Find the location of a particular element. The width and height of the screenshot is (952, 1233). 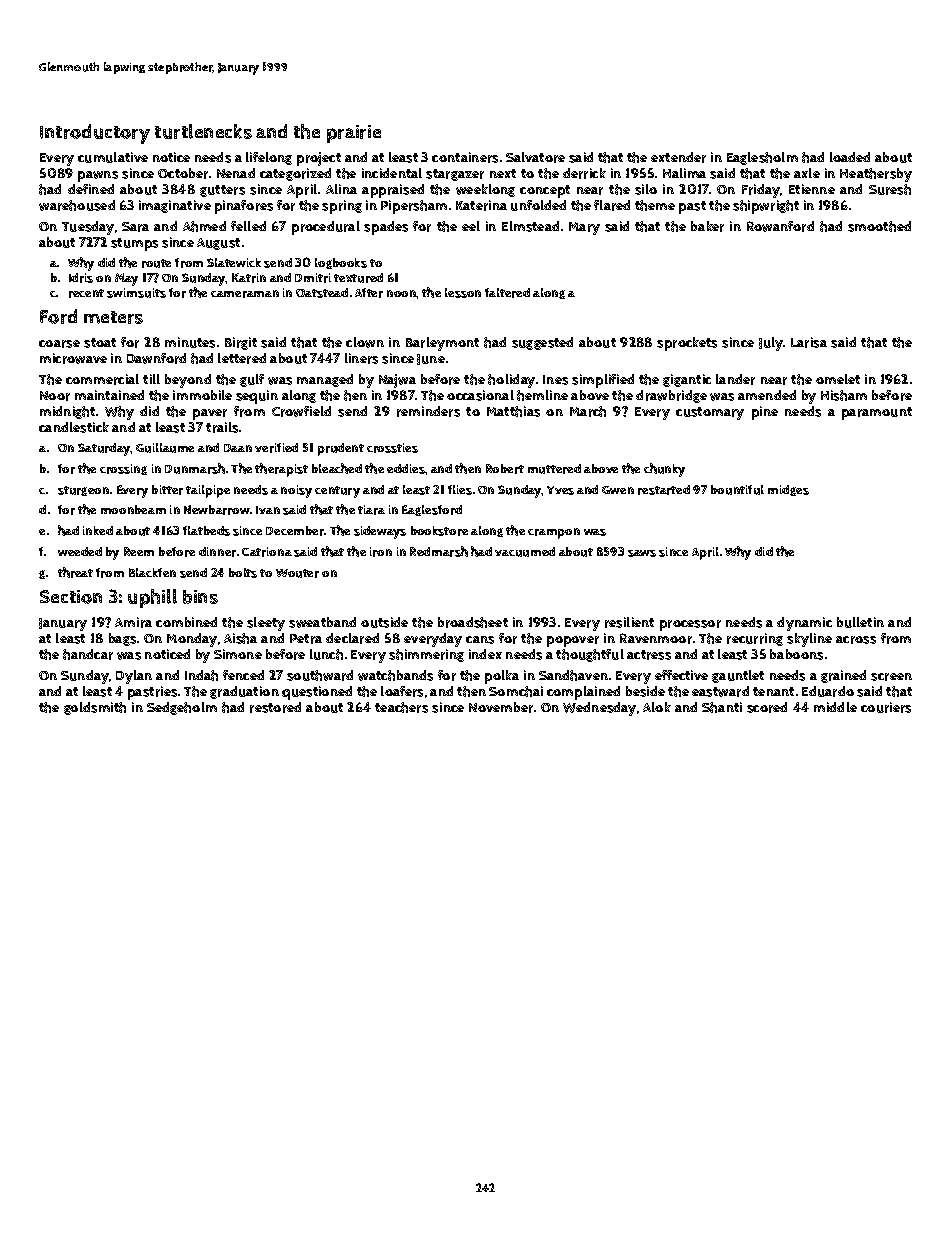

trails is located at coordinates (222, 427).
